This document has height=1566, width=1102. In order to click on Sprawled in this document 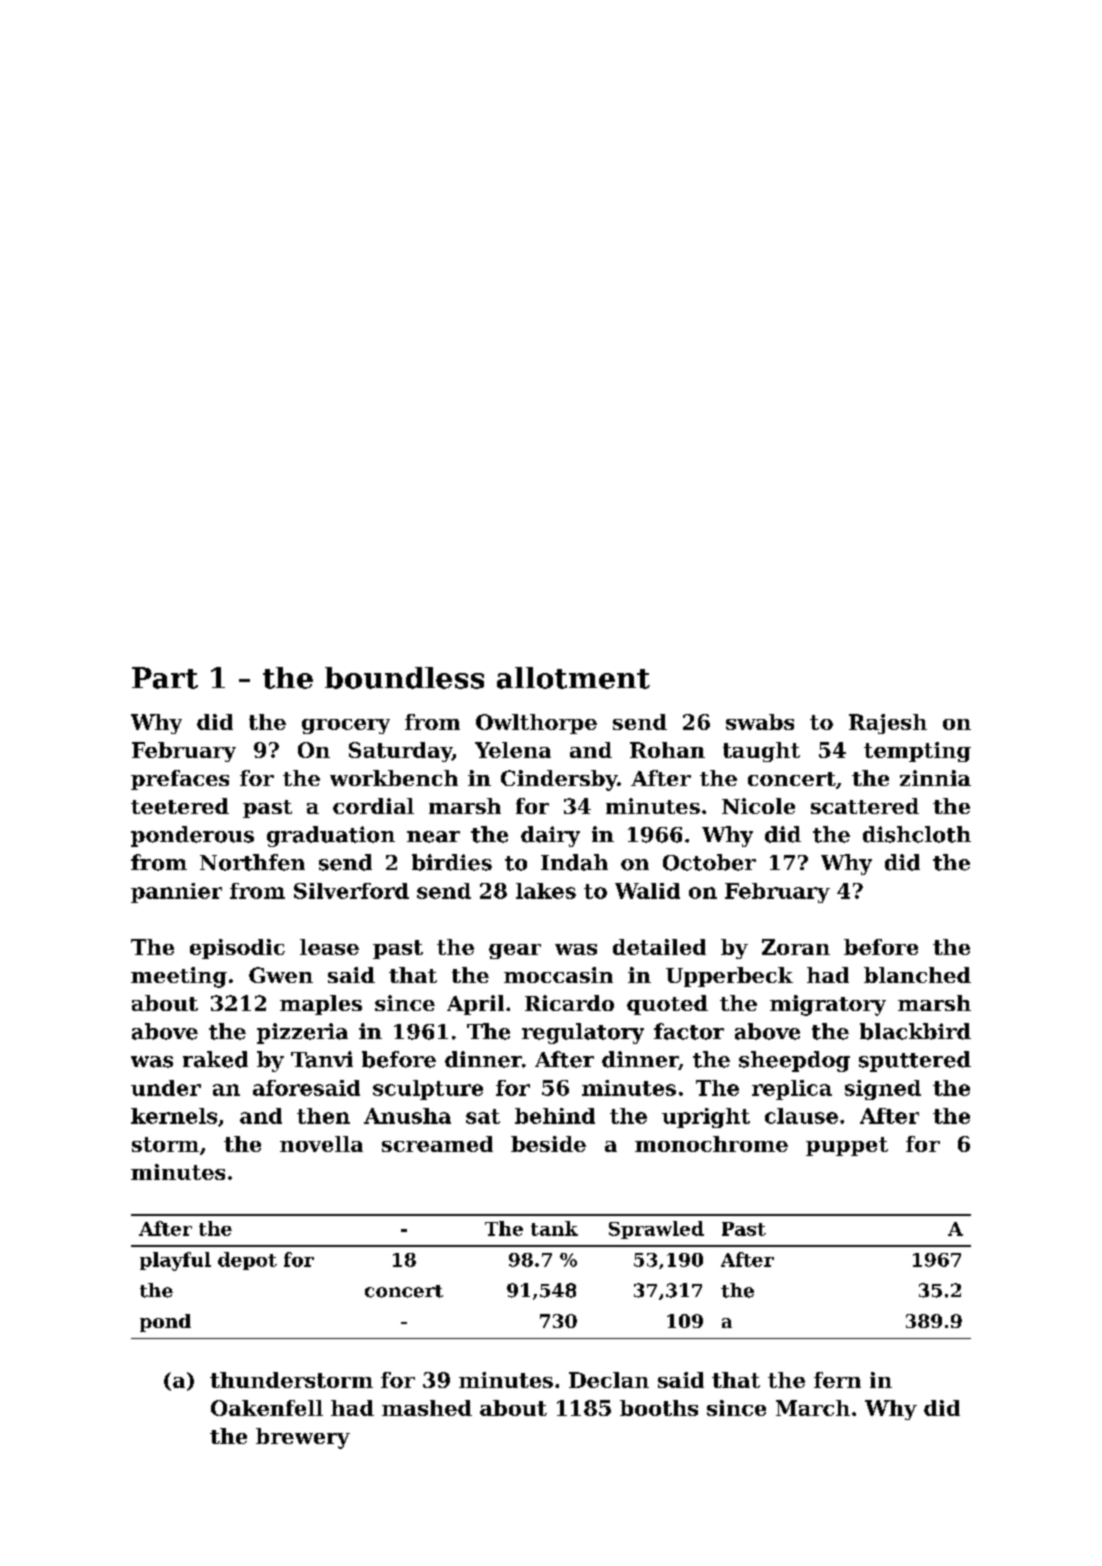, I will do `click(656, 1230)`.
